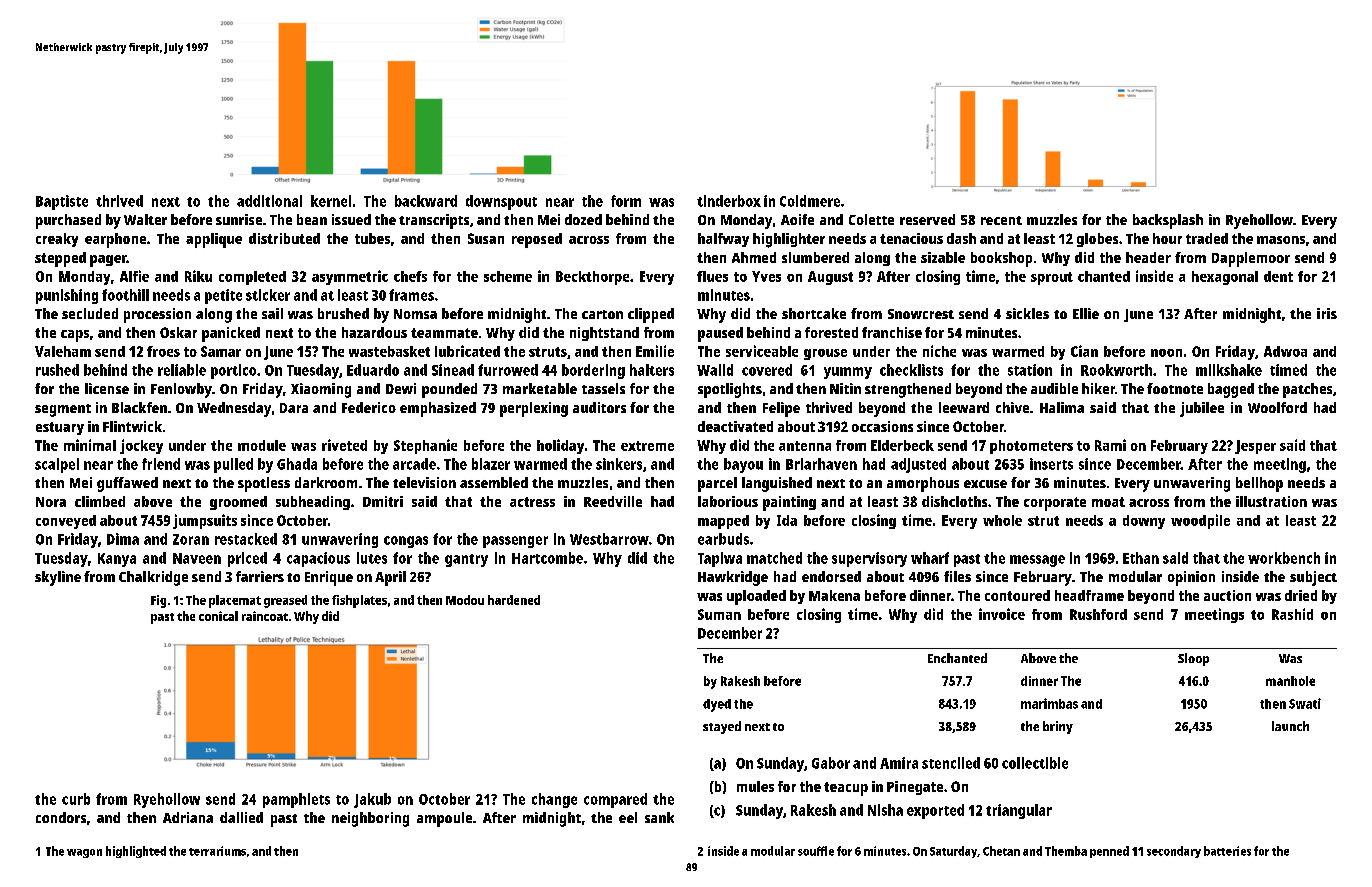  What do you see at coordinates (1108, 502) in the image?
I see `moat` at bounding box center [1108, 502].
